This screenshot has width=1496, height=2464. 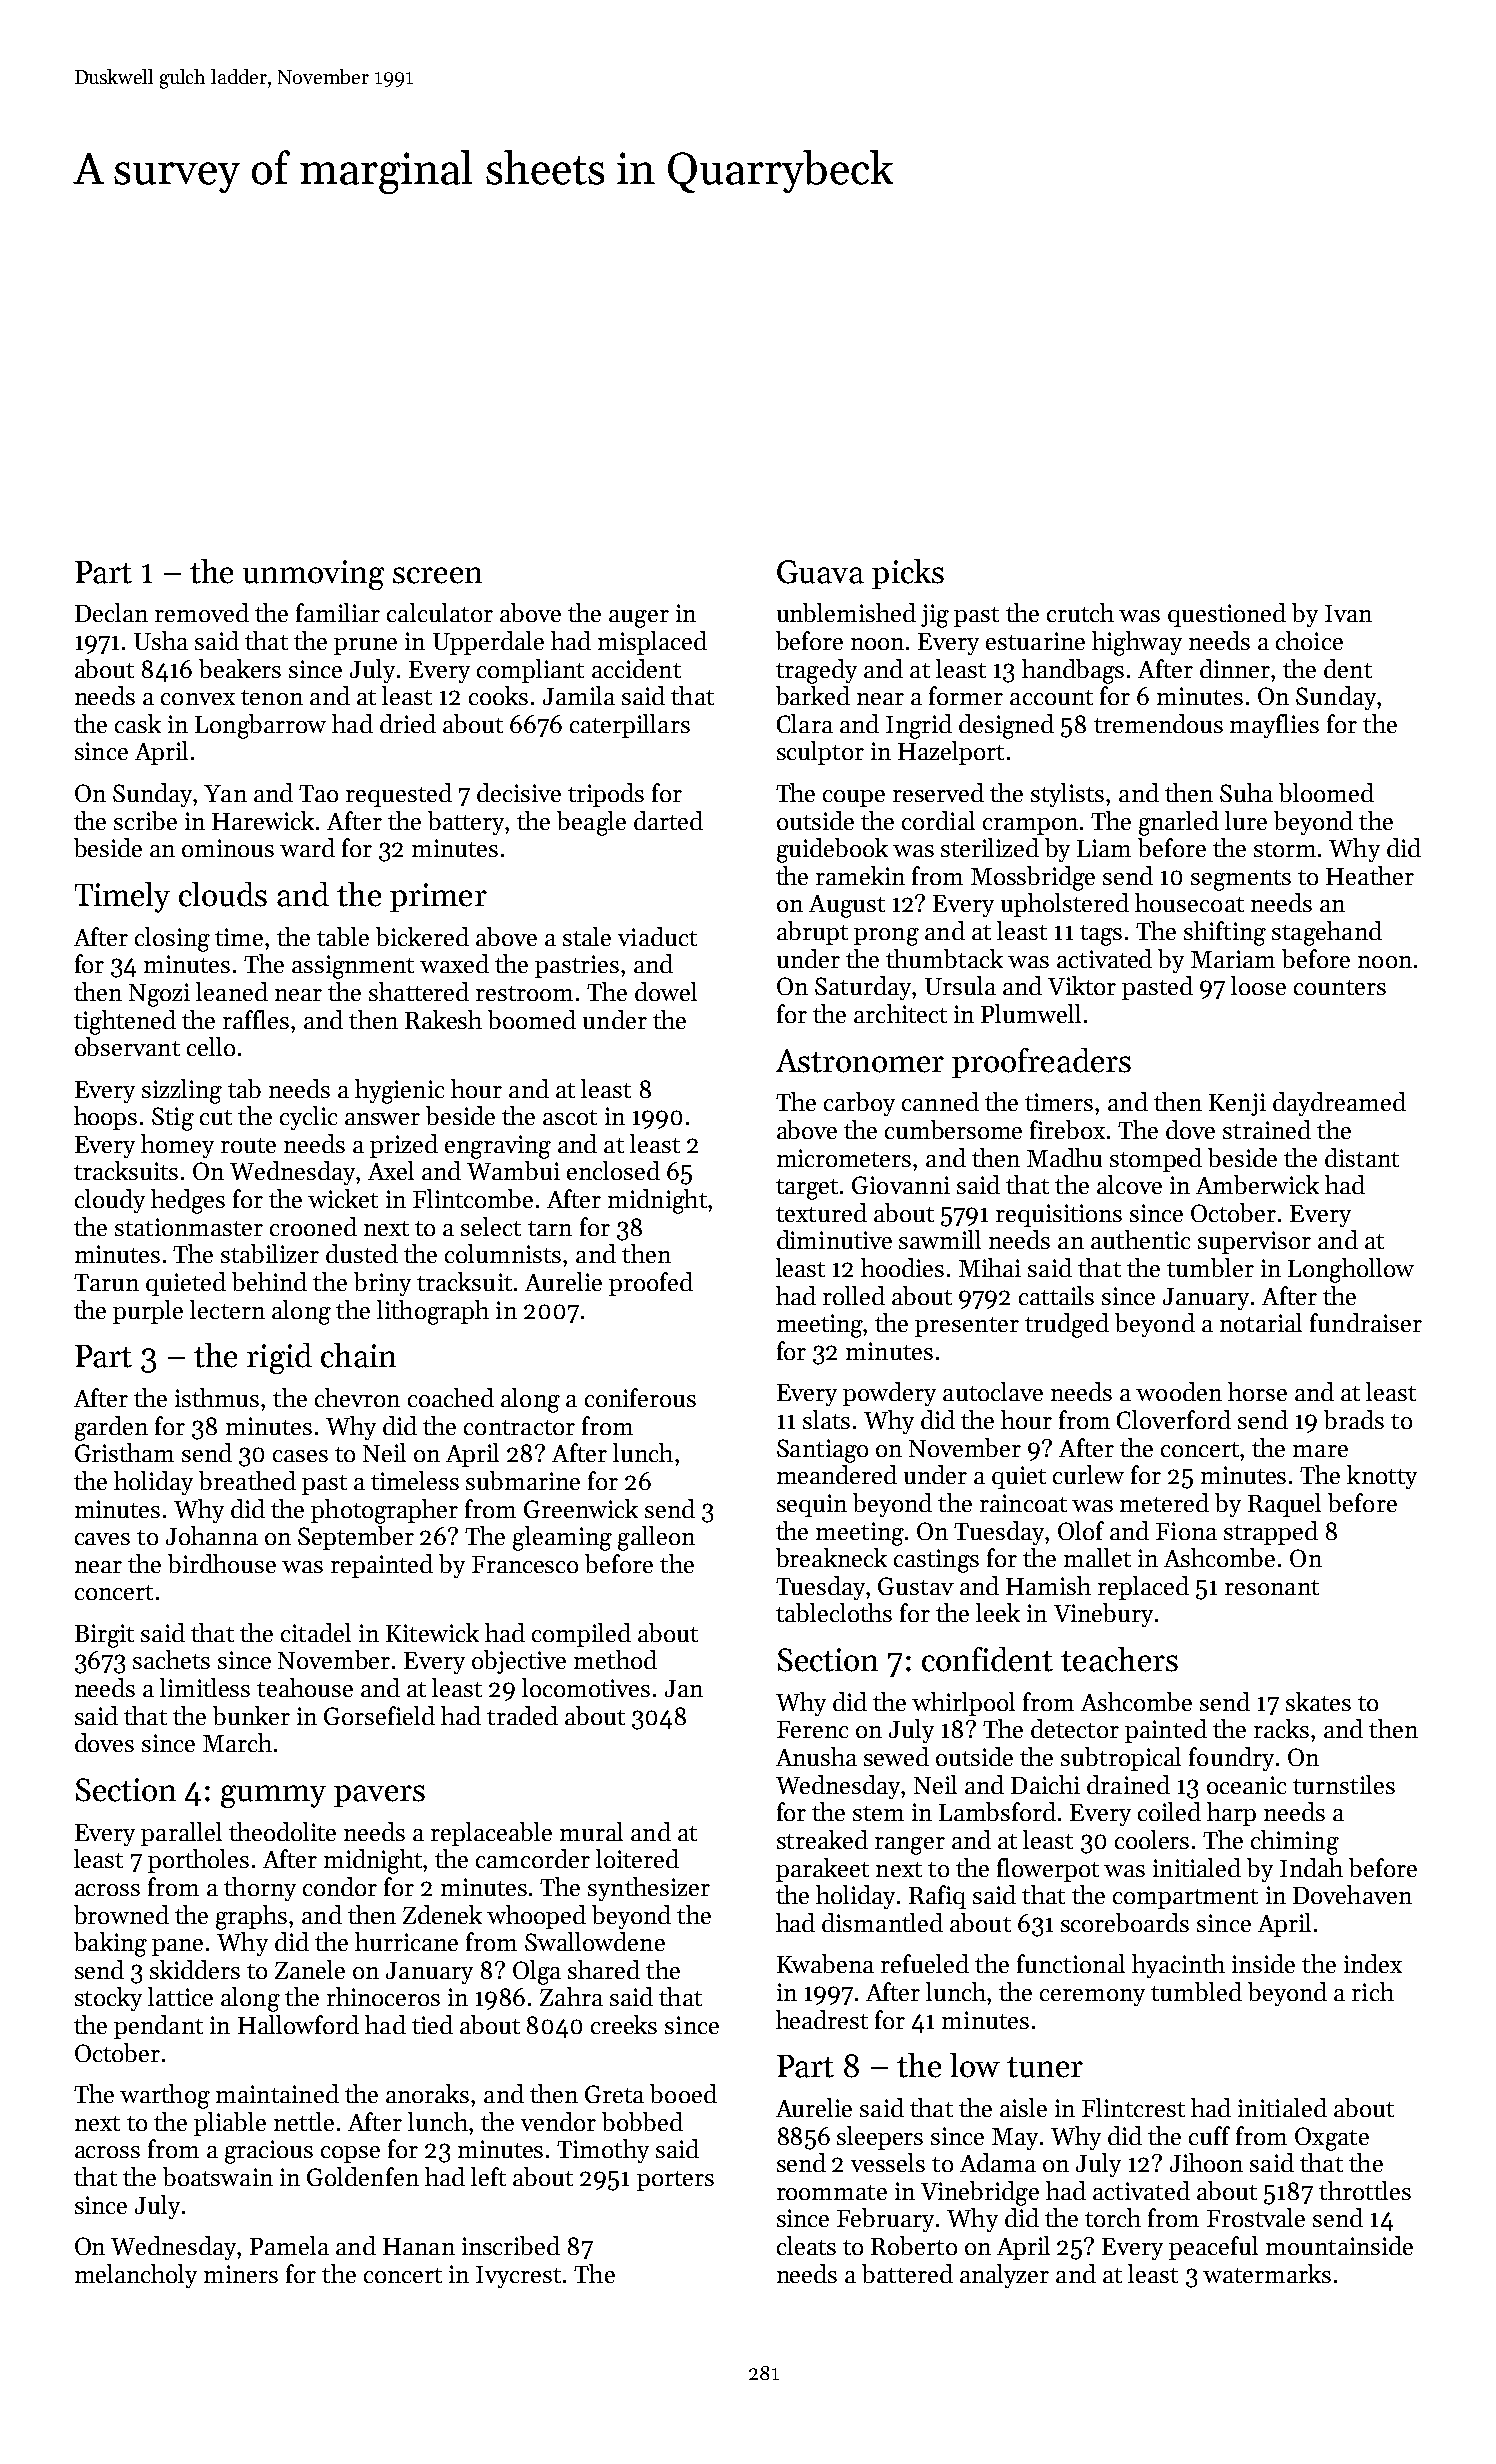 What do you see at coordinates (1272, 1587) in the screenshot?
I see `resonant` at bounding box center [1272, 1587].
